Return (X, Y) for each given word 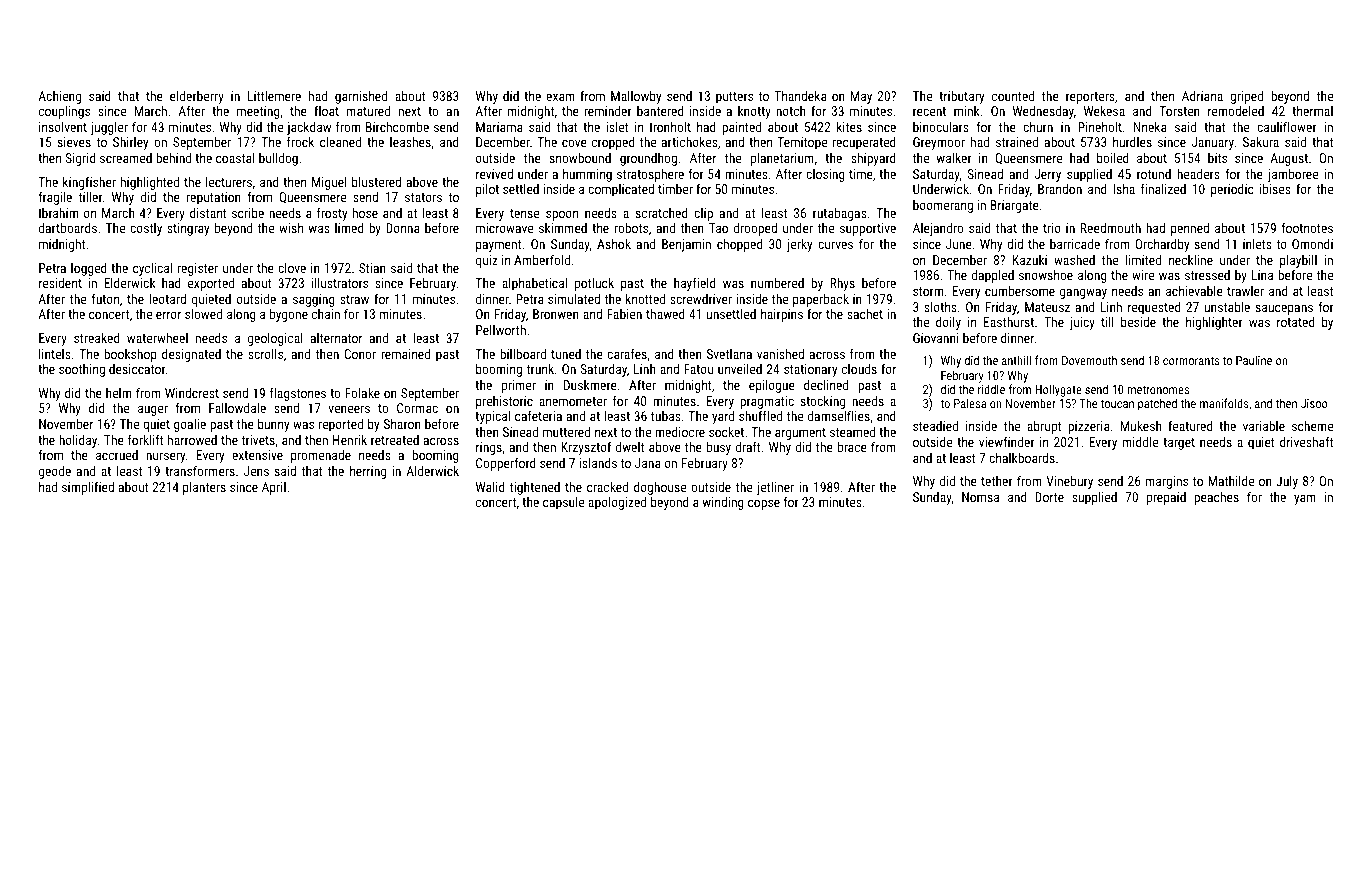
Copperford (506, 464)
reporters (1090, 98)
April (274, 488)
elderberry (197, 97)
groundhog (648, 159)
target (1179, 444)
